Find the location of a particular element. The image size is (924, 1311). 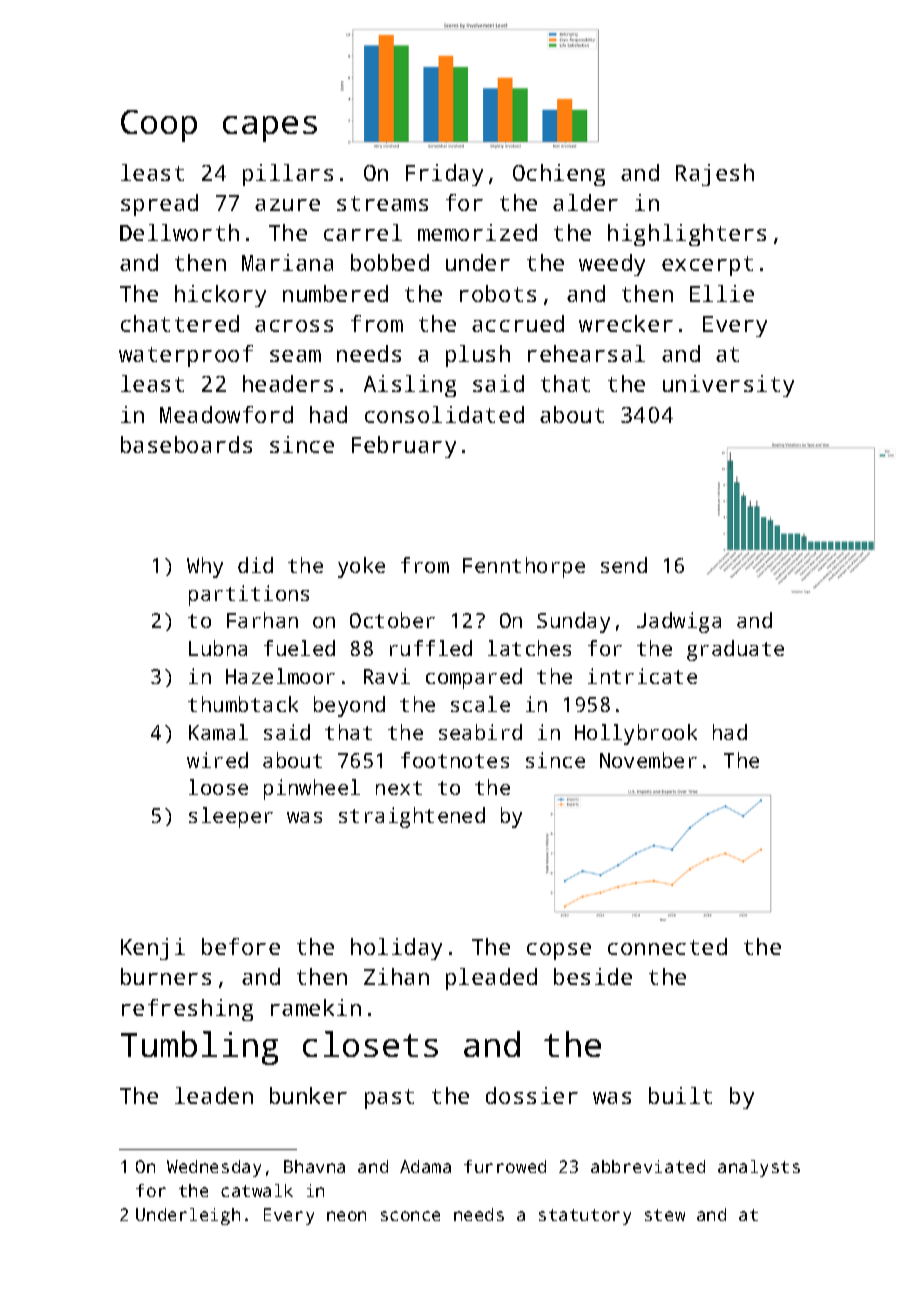

intricate is located at coordinates (642, 676).
